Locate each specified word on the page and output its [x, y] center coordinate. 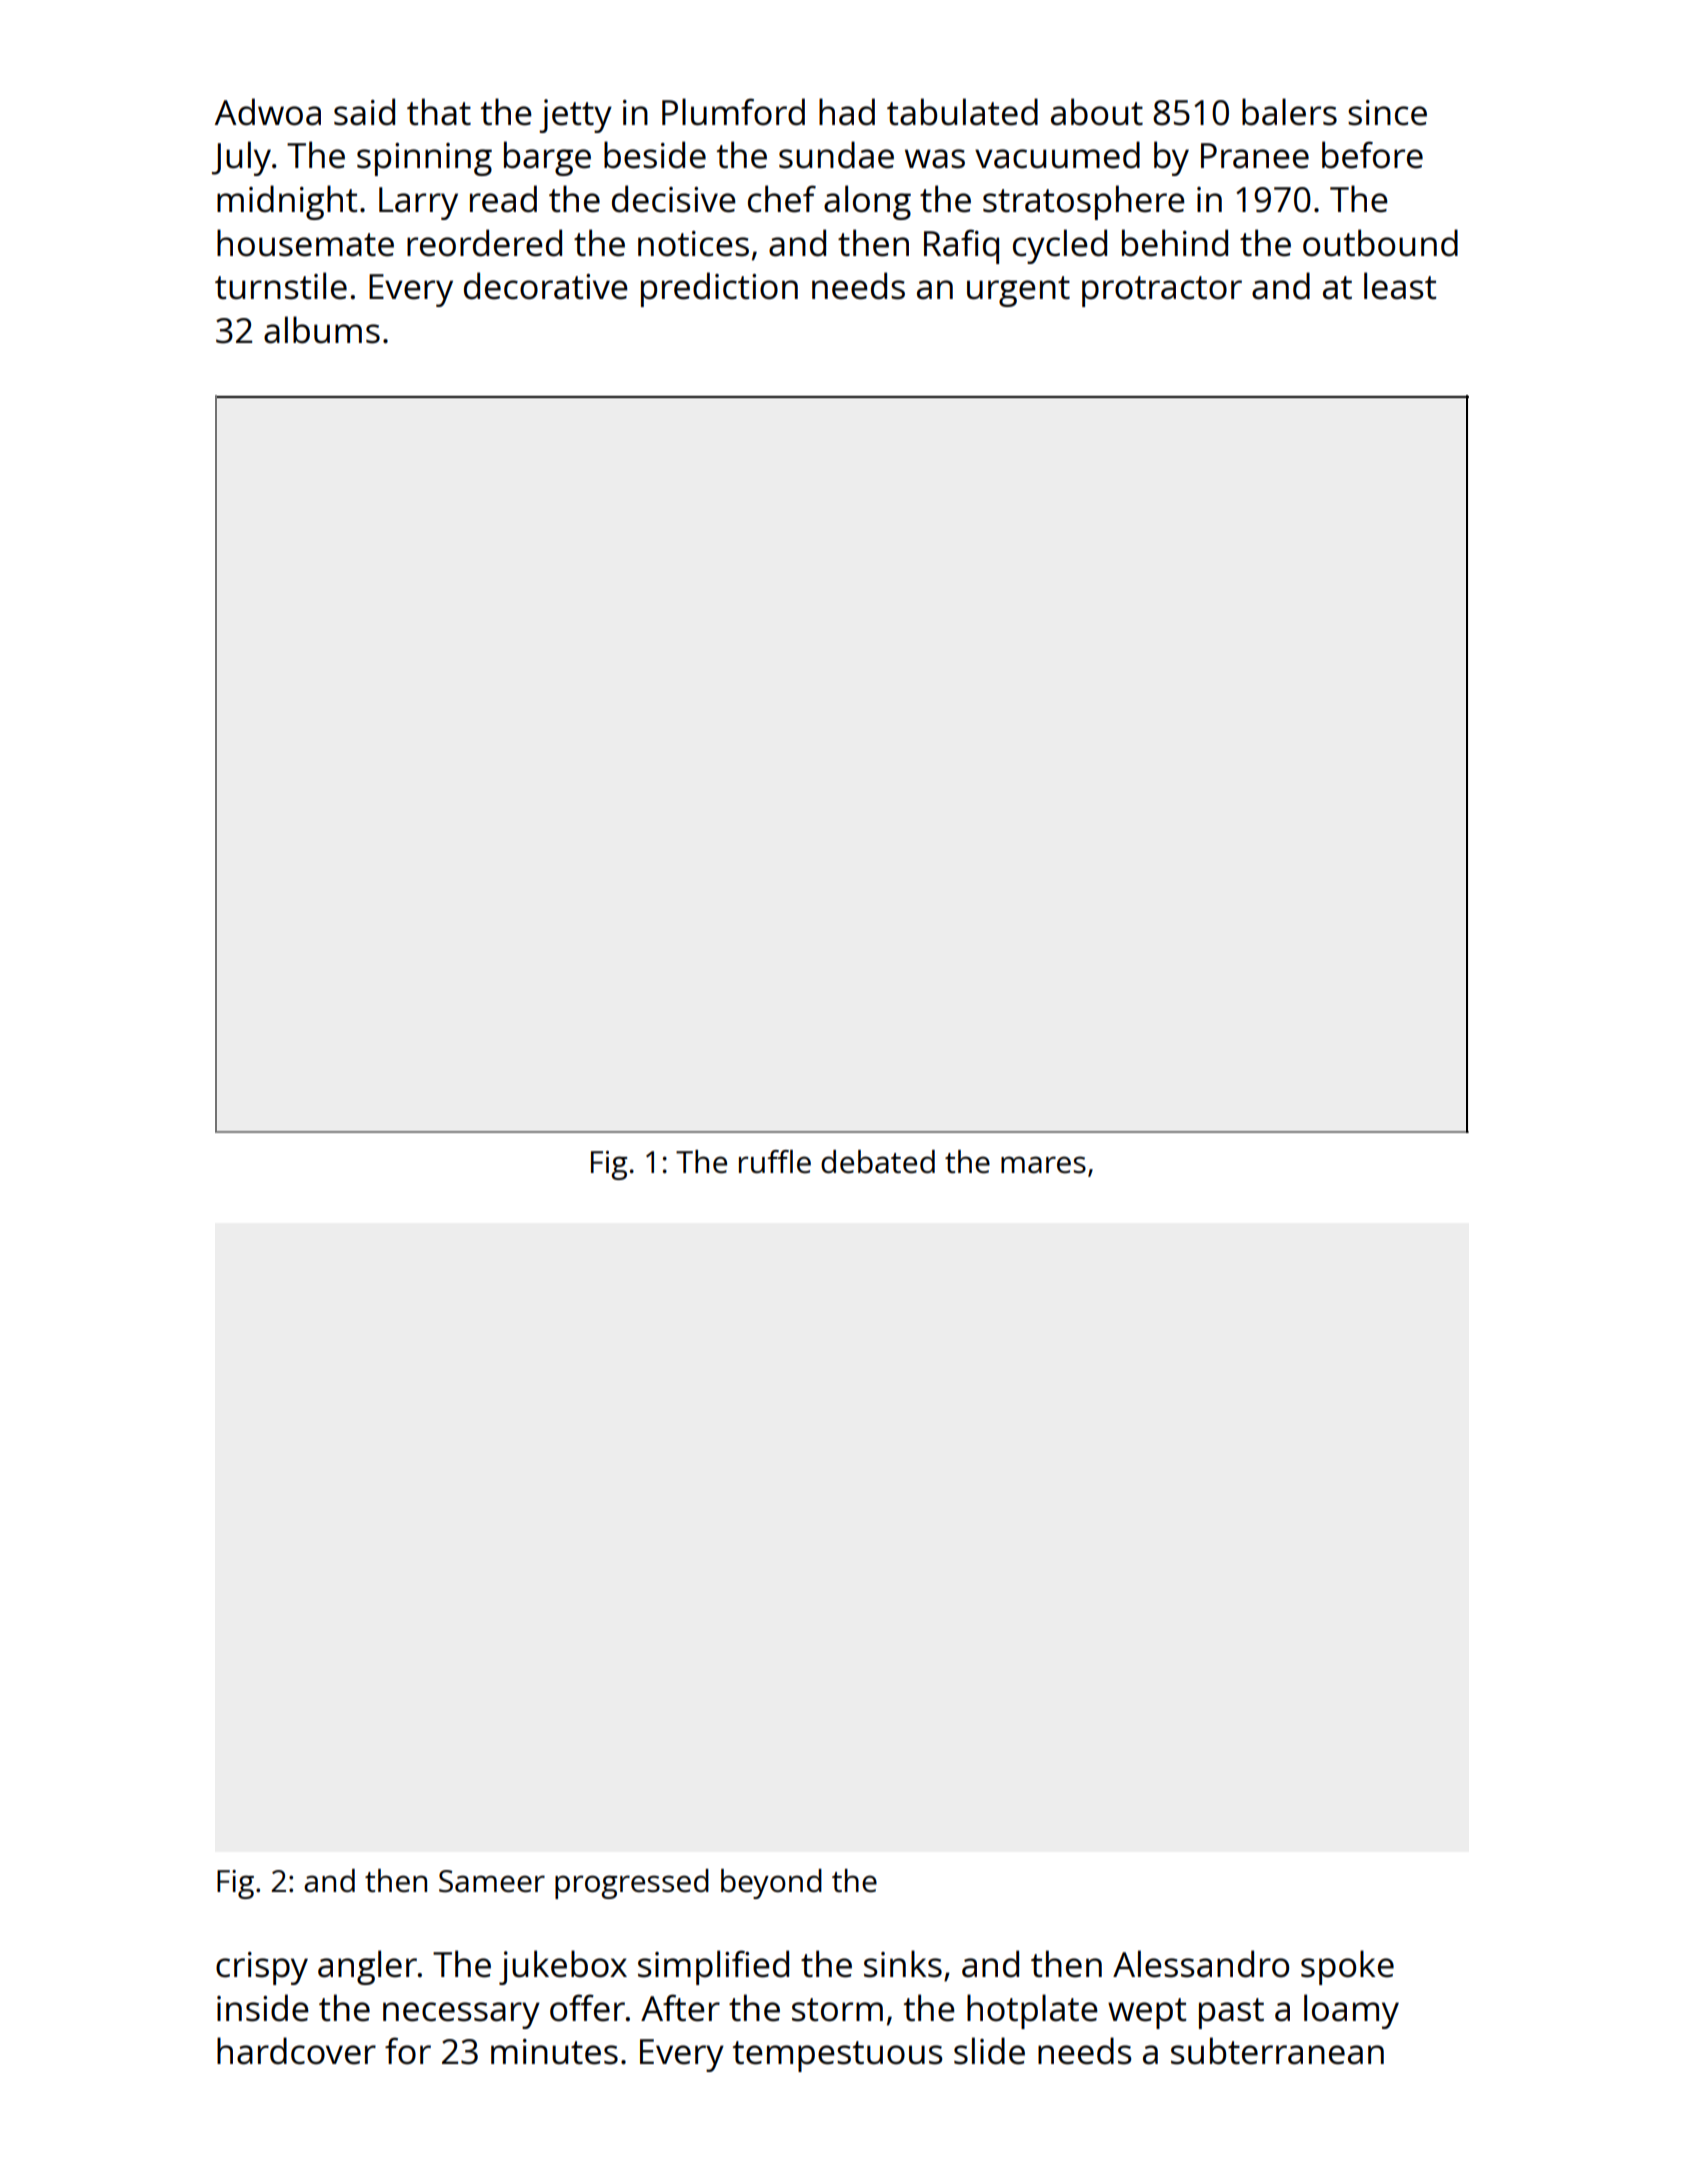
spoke [1347, 1967]
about [1097, 112]
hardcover [296, 2051]
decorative [546, 286]
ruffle [775, 1162]
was [935, 159]
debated [878, 1162]
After [680, 2008]
